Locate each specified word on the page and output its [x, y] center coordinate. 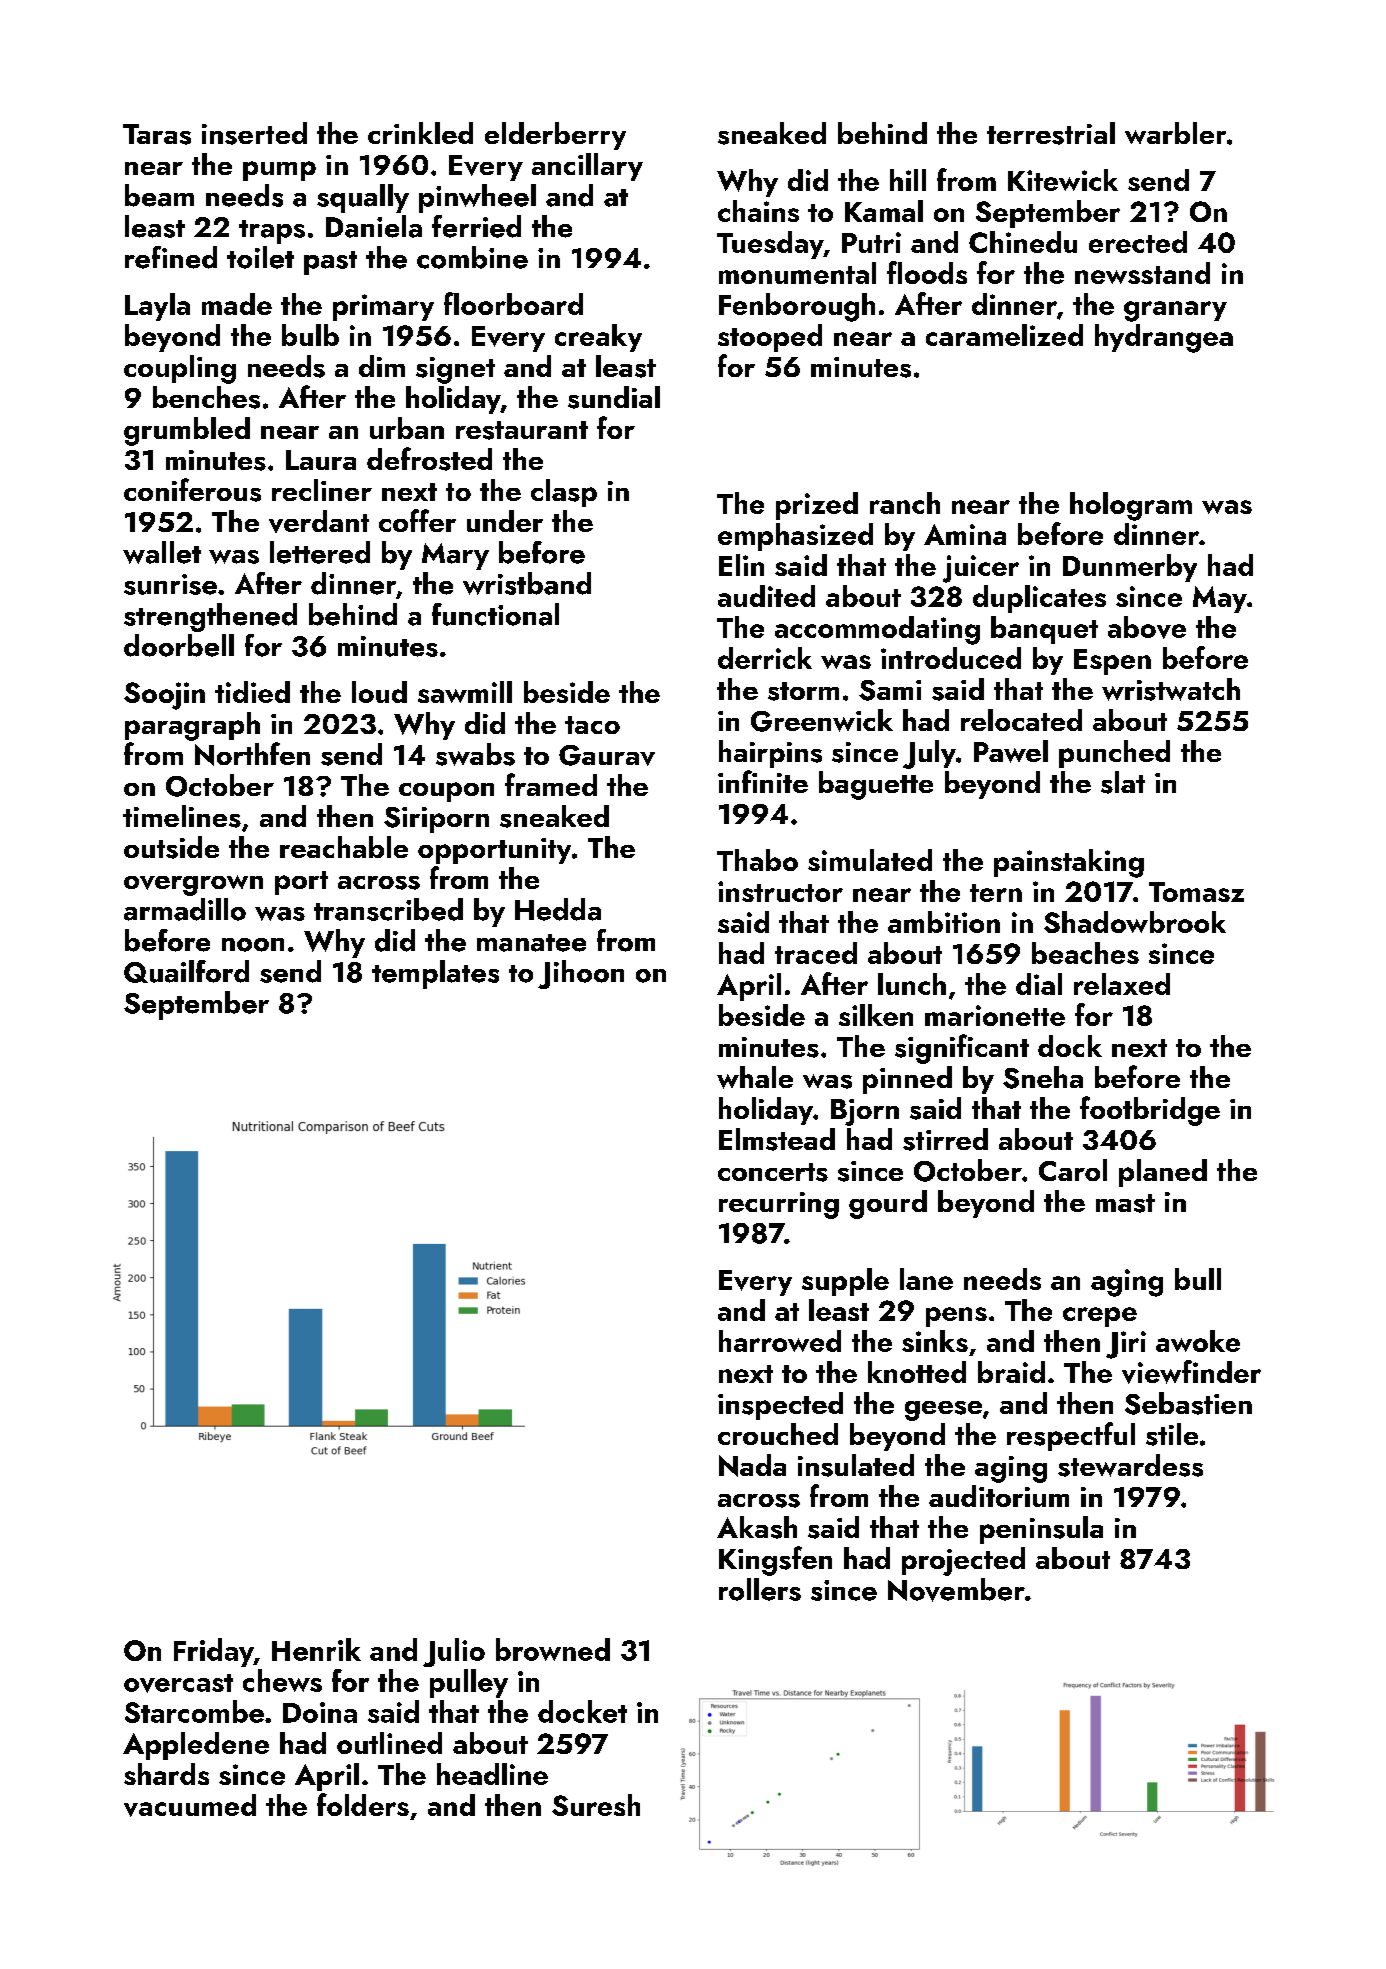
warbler [1175, 133]
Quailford [186, 971]
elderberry [555, 136]
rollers [760, 1589]
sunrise [170, 584]
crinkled [420, 133]
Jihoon [581, 974]
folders [363, 1804]
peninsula [1041, 1530]
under [505, 521]
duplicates [1039, 599]
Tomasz [1196, 892]
